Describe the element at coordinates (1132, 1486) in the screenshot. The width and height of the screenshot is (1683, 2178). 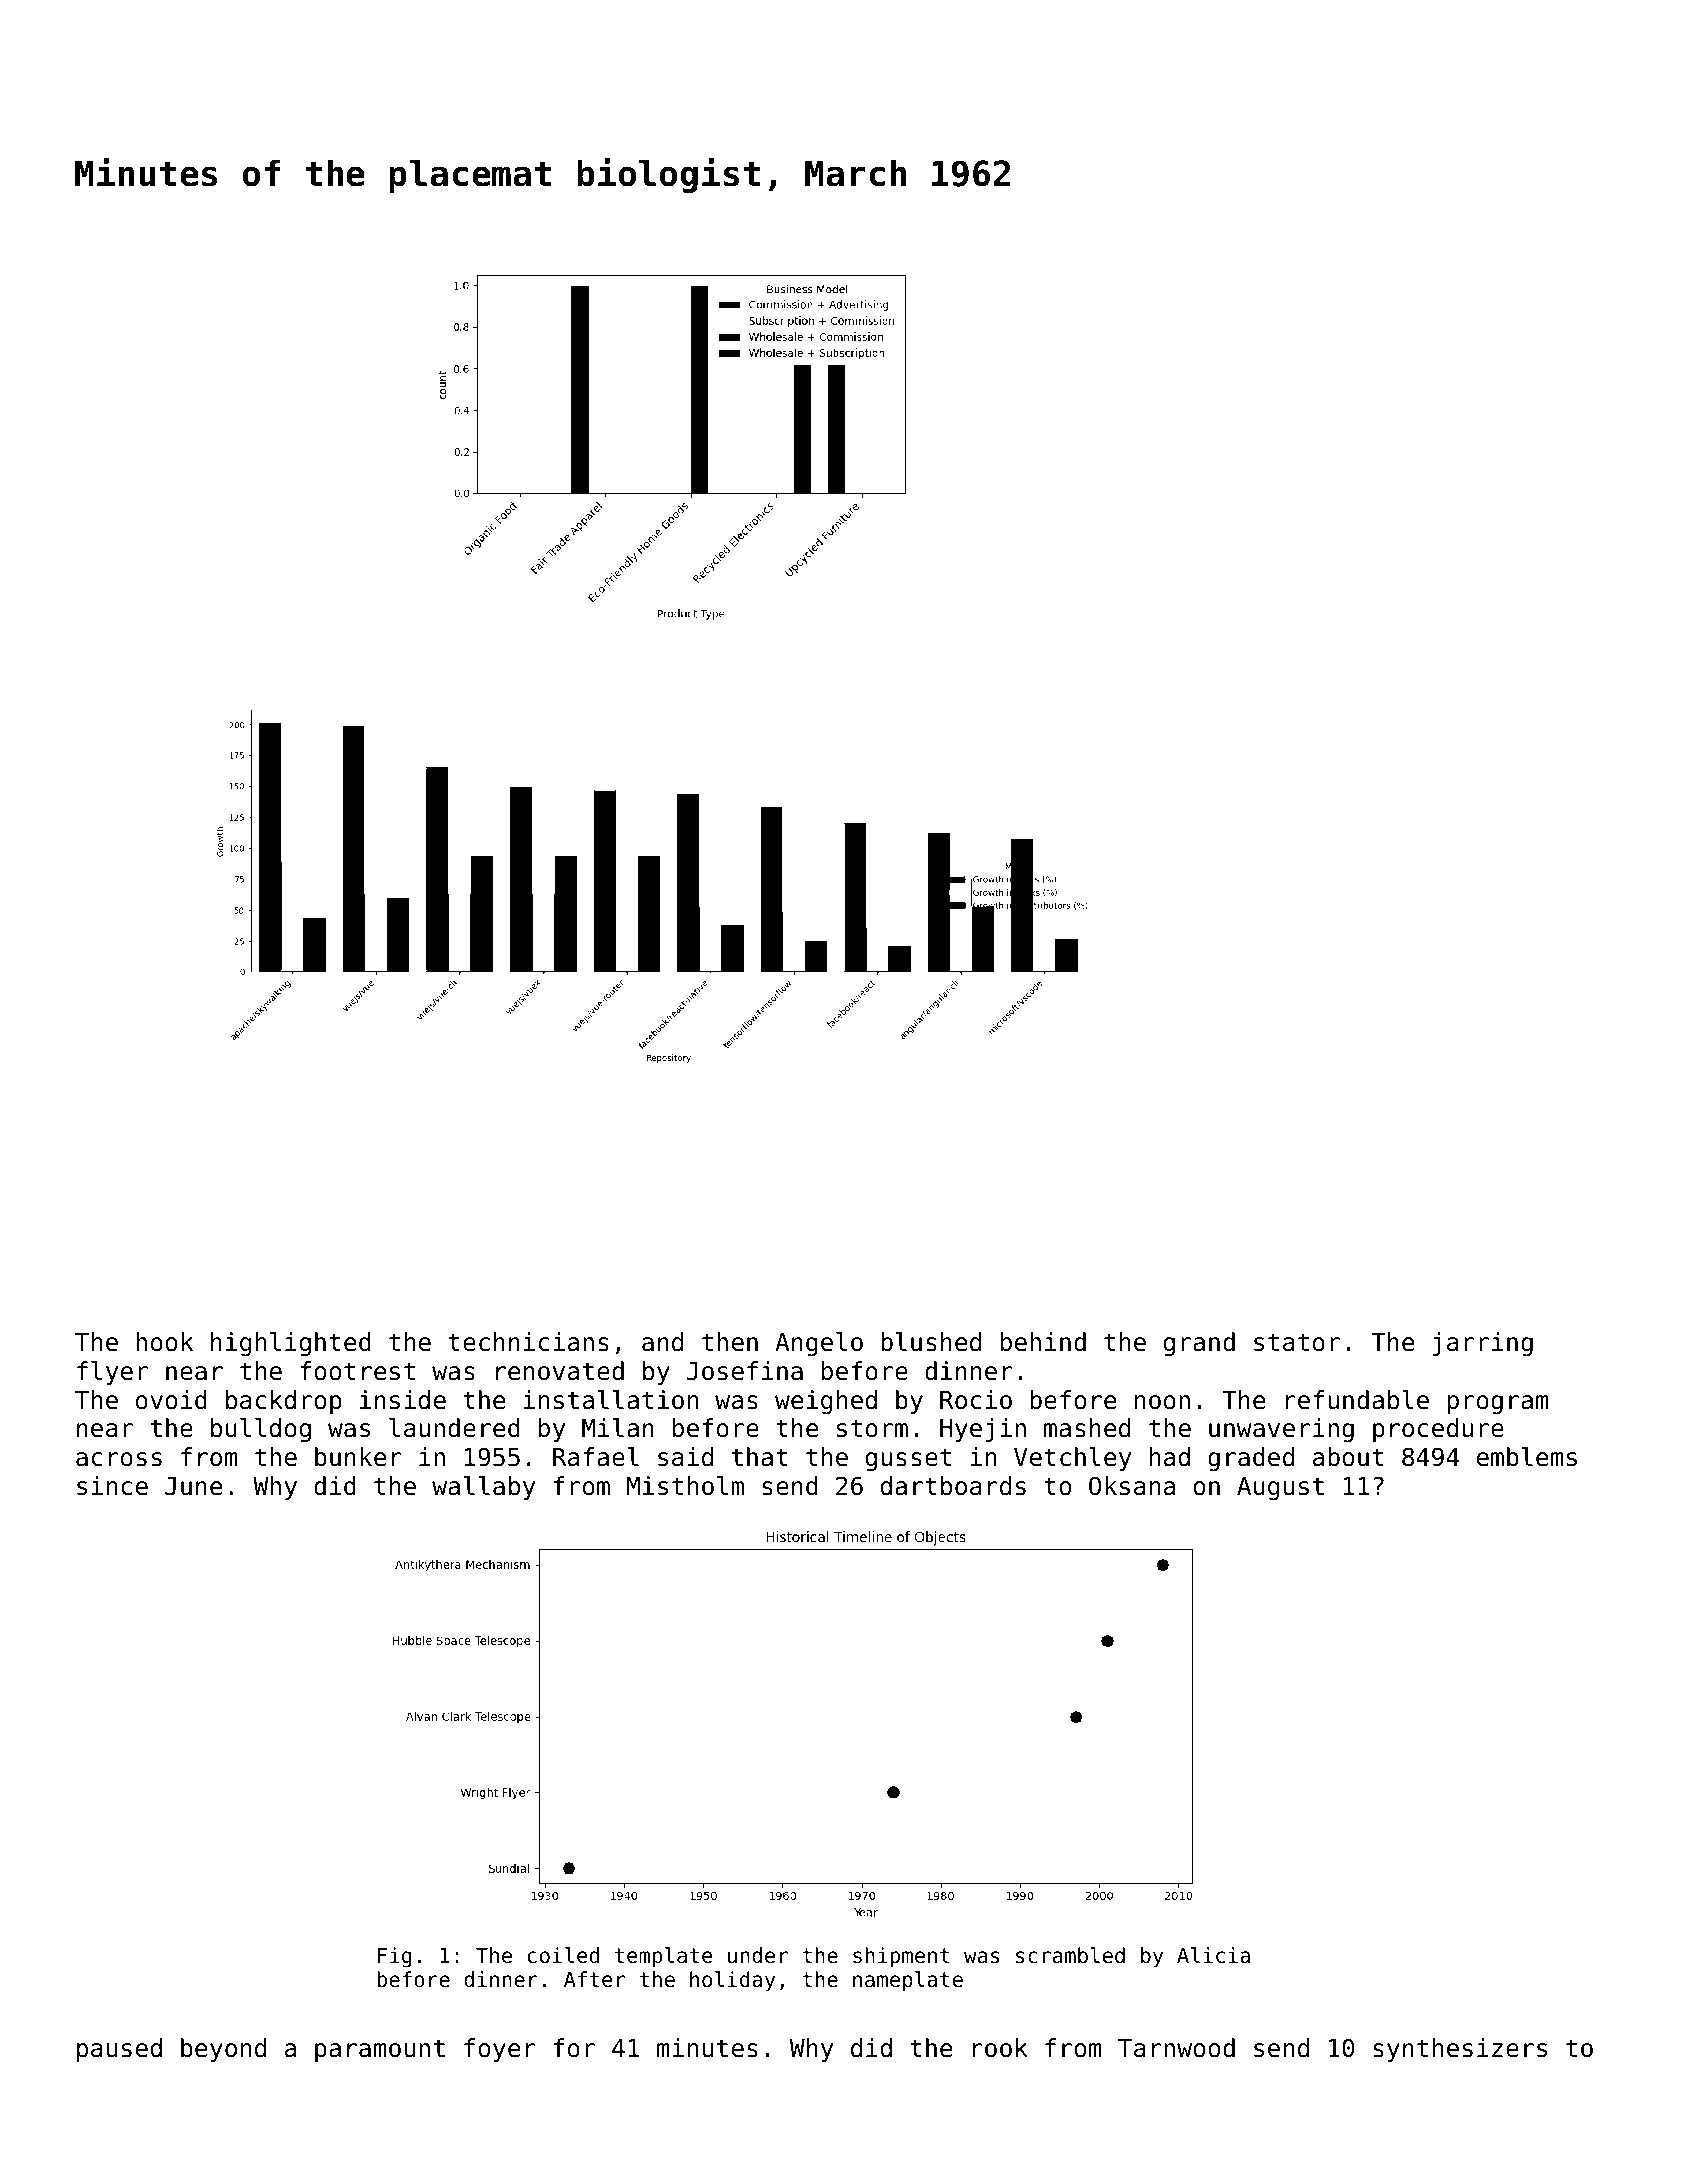
I see `Oksana` at that location.
